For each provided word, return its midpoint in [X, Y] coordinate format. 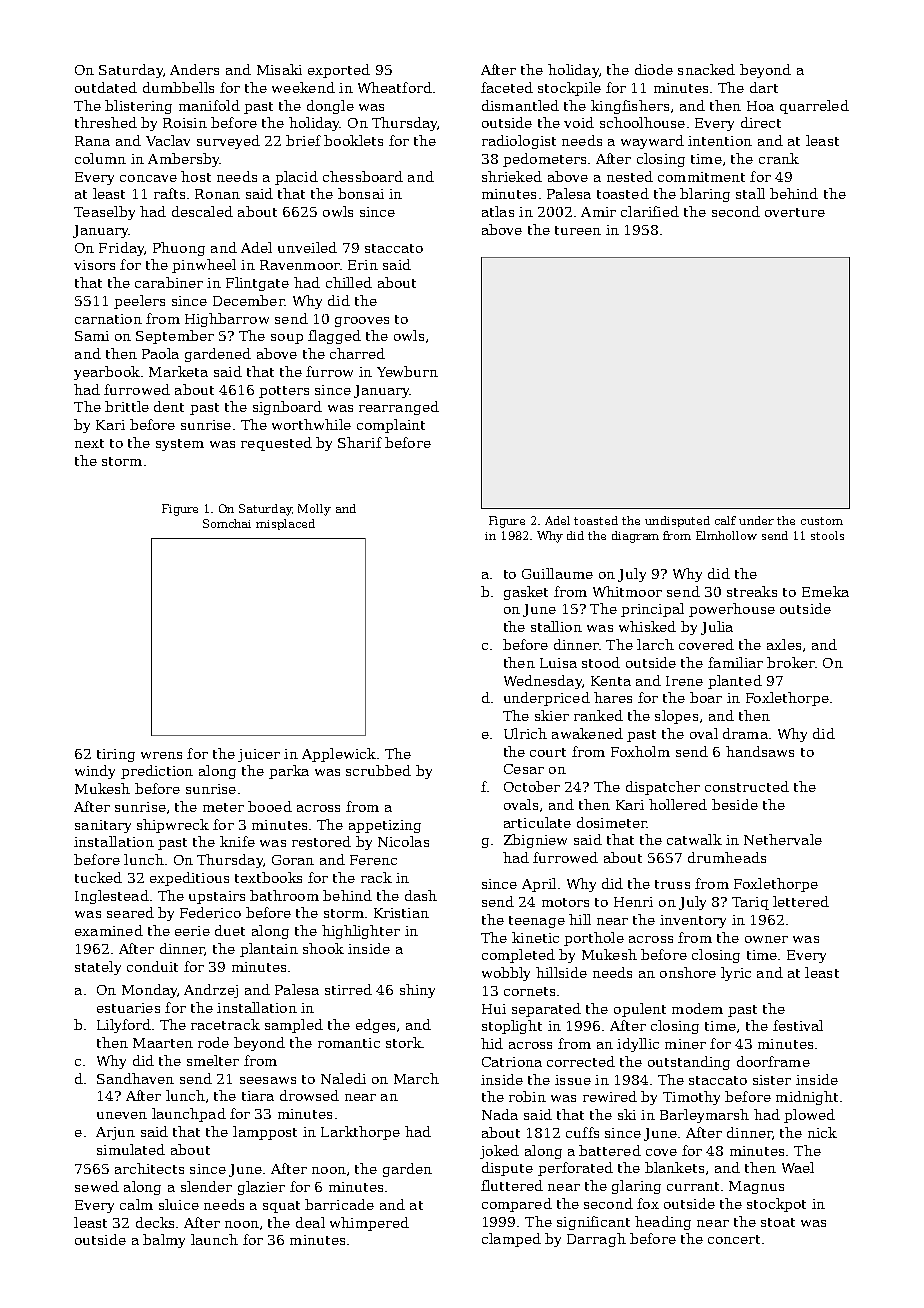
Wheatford [395, 87]
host [196, 176]
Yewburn [407, 371]
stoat [778, 1222]
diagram [635, 537]
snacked [706, 69]
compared [517, 1205]
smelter [213, 1060]
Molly [314, 510]
